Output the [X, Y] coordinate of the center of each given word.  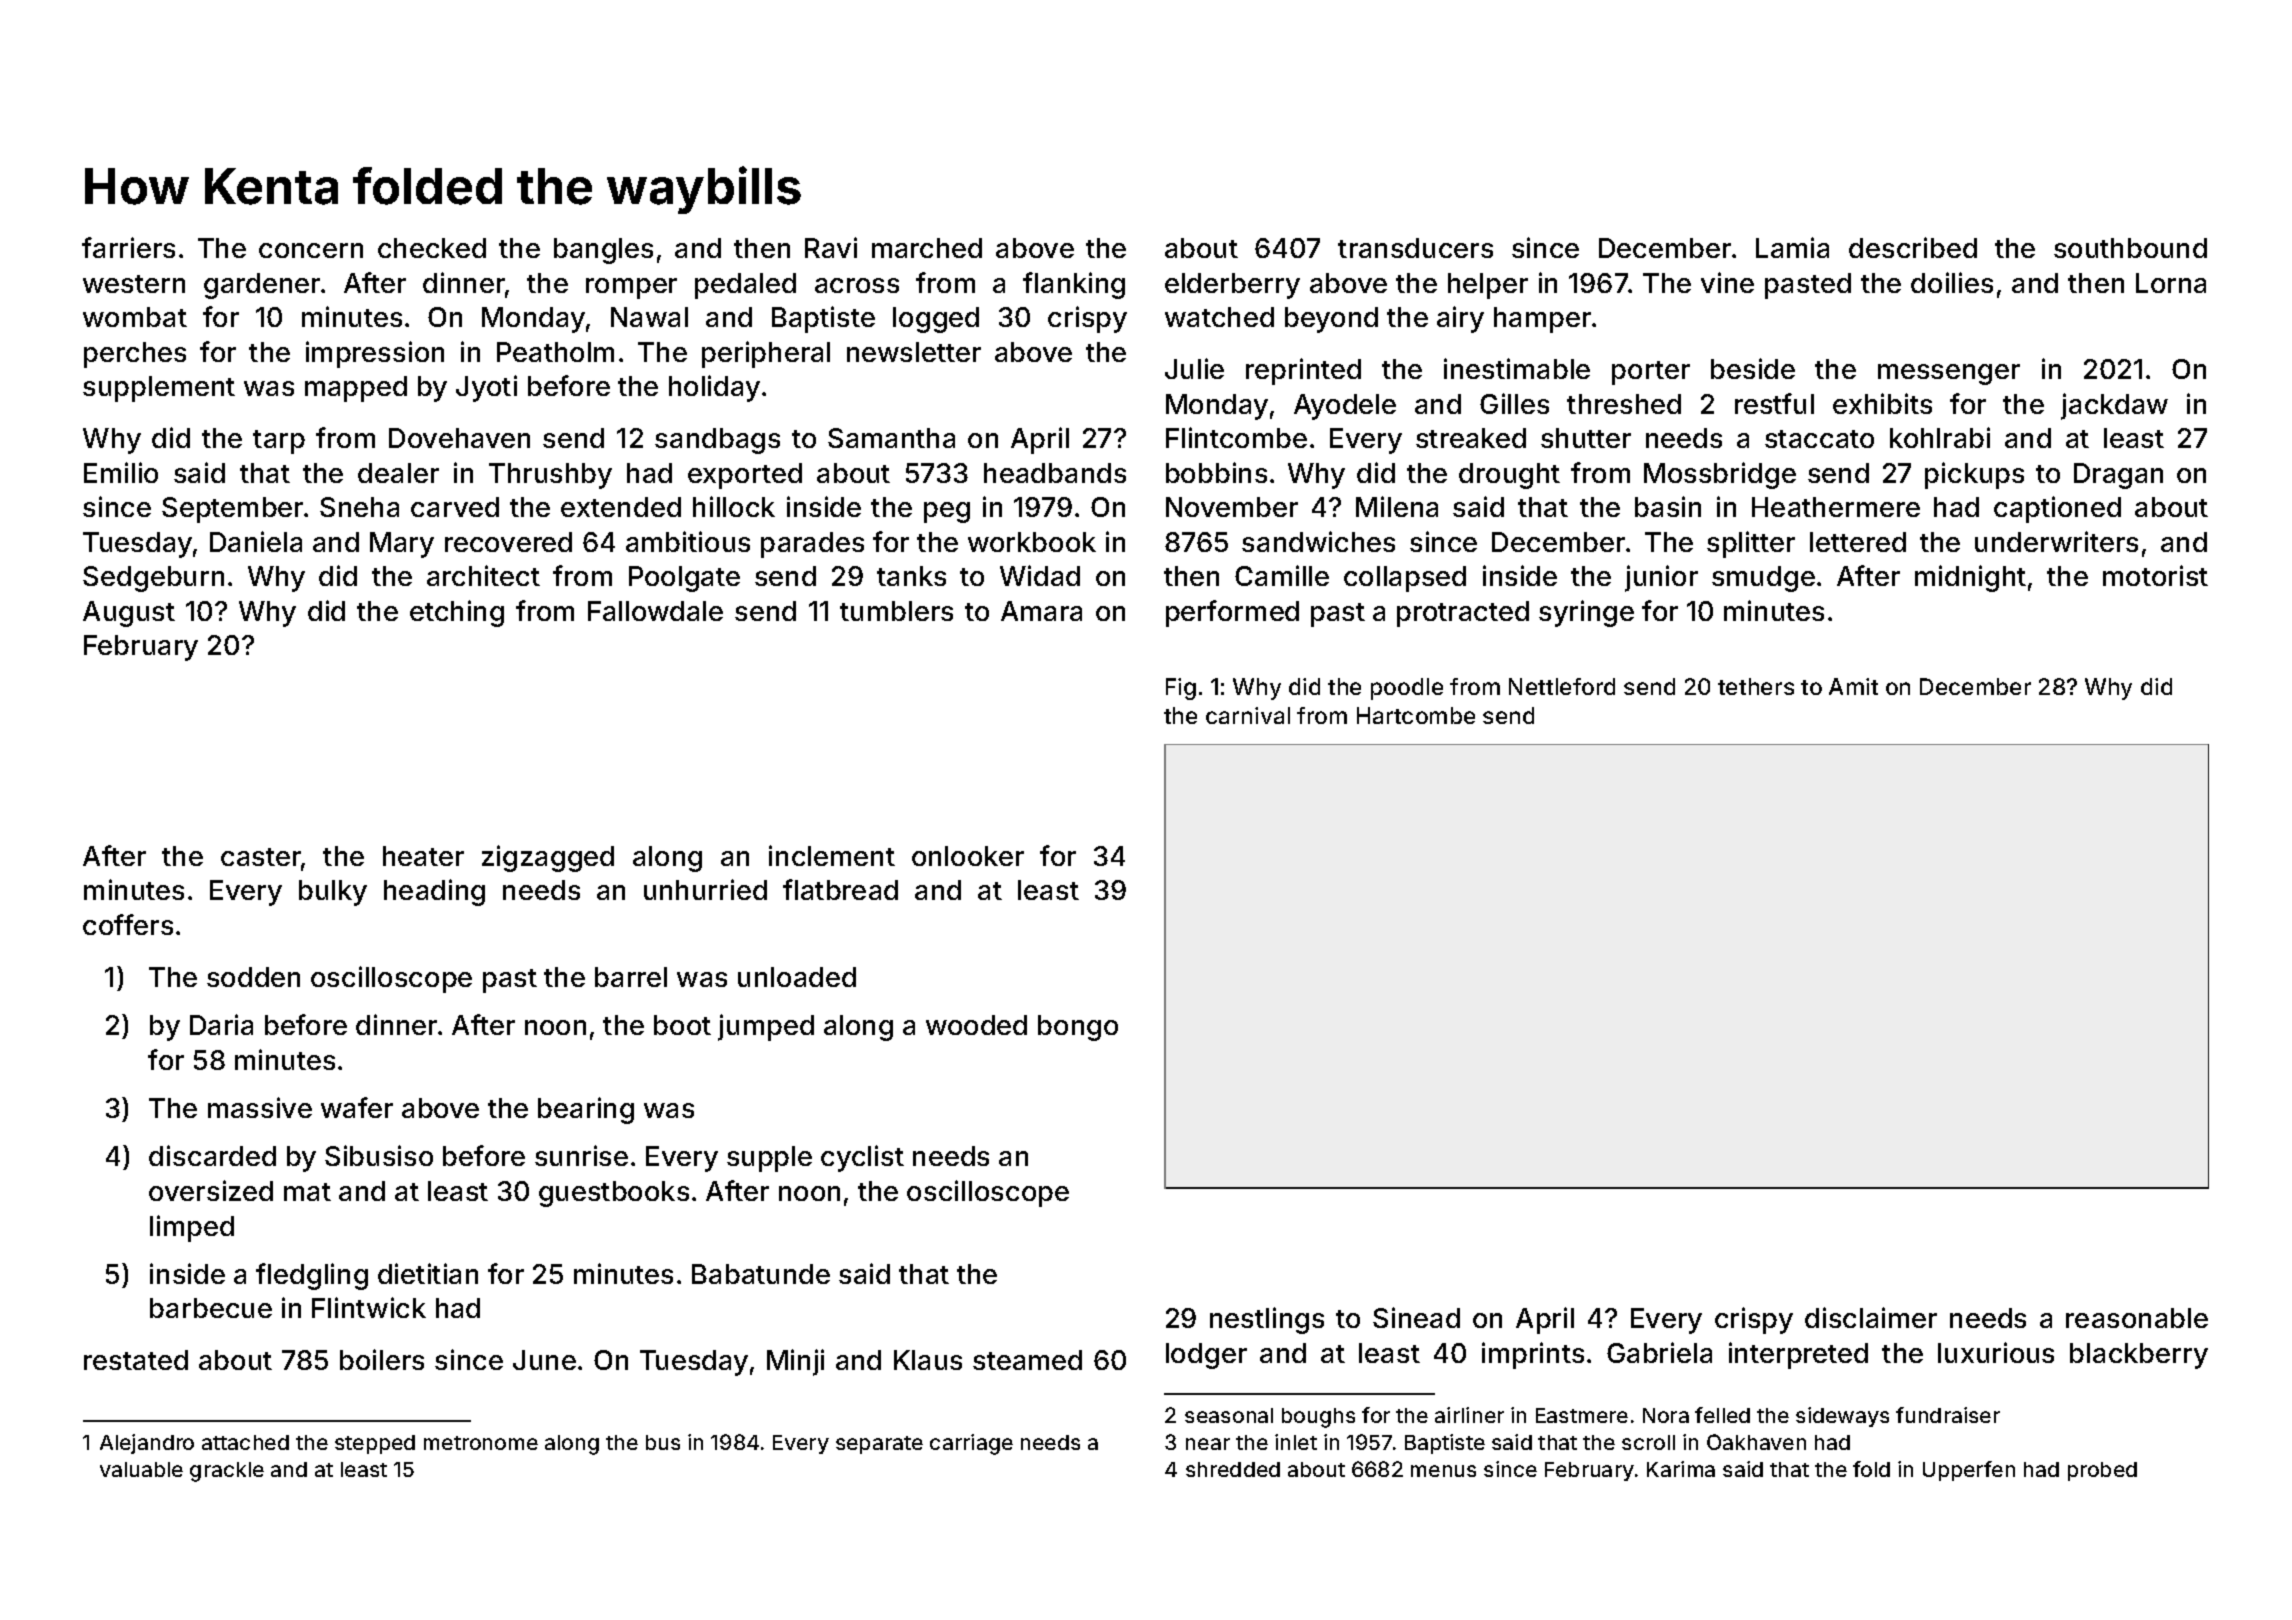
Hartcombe [1416, 715]
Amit [1853, 686]
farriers [128, 247]
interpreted [1798, 1355]
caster [261, 857]
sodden [253, 977]
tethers [1756, 686]
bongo [1078, 1028]
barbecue [211, 1308]
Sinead [1416, 1317]
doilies [1952, 282]
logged [936, 320]
